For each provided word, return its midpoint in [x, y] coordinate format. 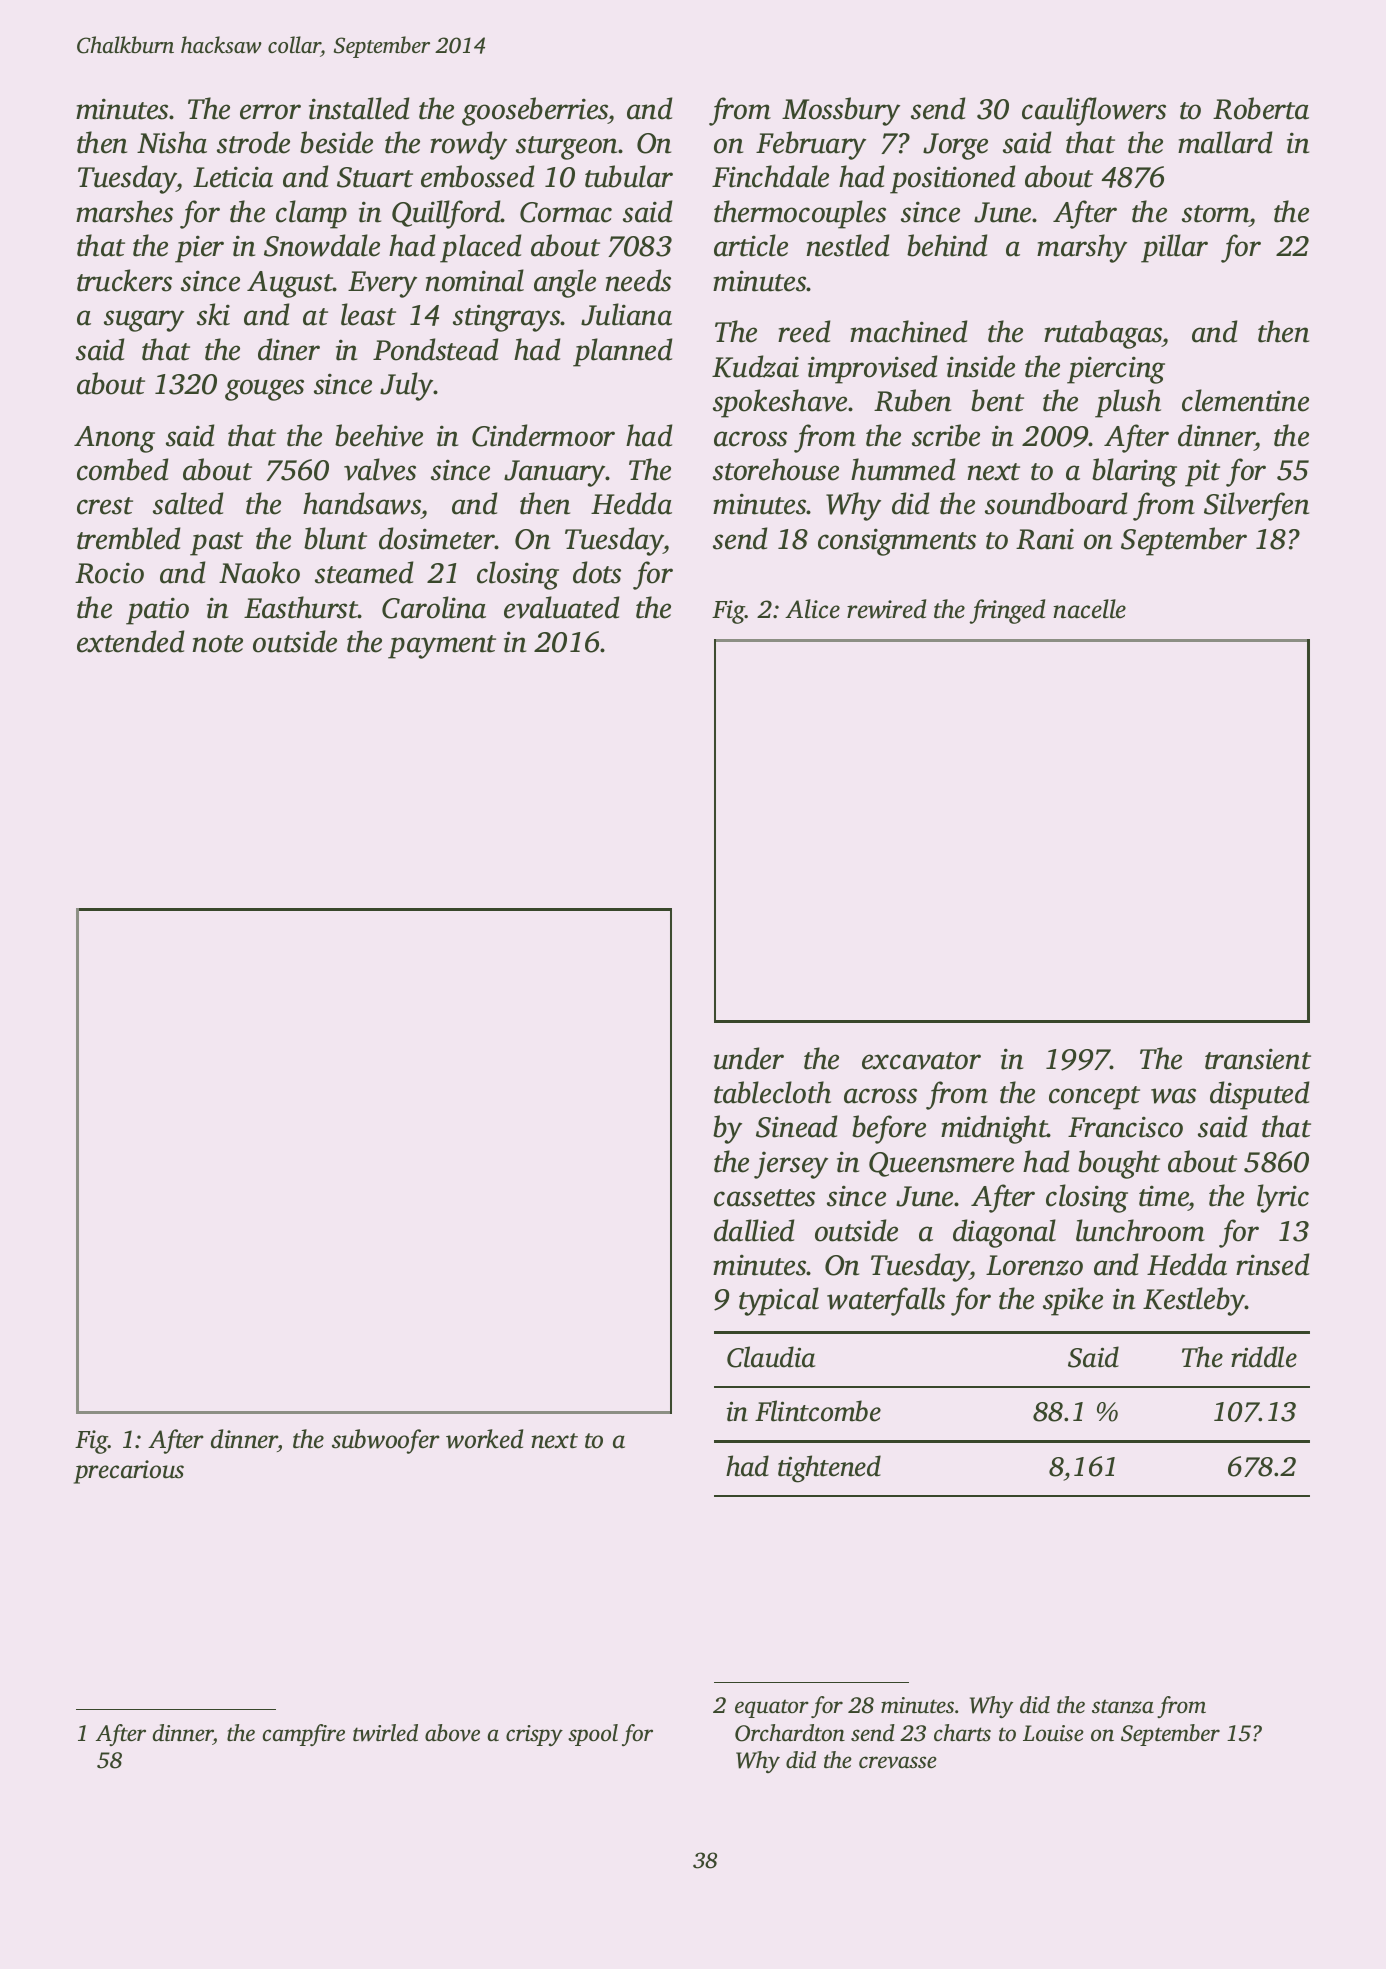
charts [962, 1733]
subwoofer [386, 1441]
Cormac [566, 212]
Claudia [771, 1357]
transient [1258, 1059]
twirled [385, 1733]
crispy [534, 1735]
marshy [1082, 248]
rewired [886, 609]
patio [157, 611]
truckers [124, 280]
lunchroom [1140, 1230]
